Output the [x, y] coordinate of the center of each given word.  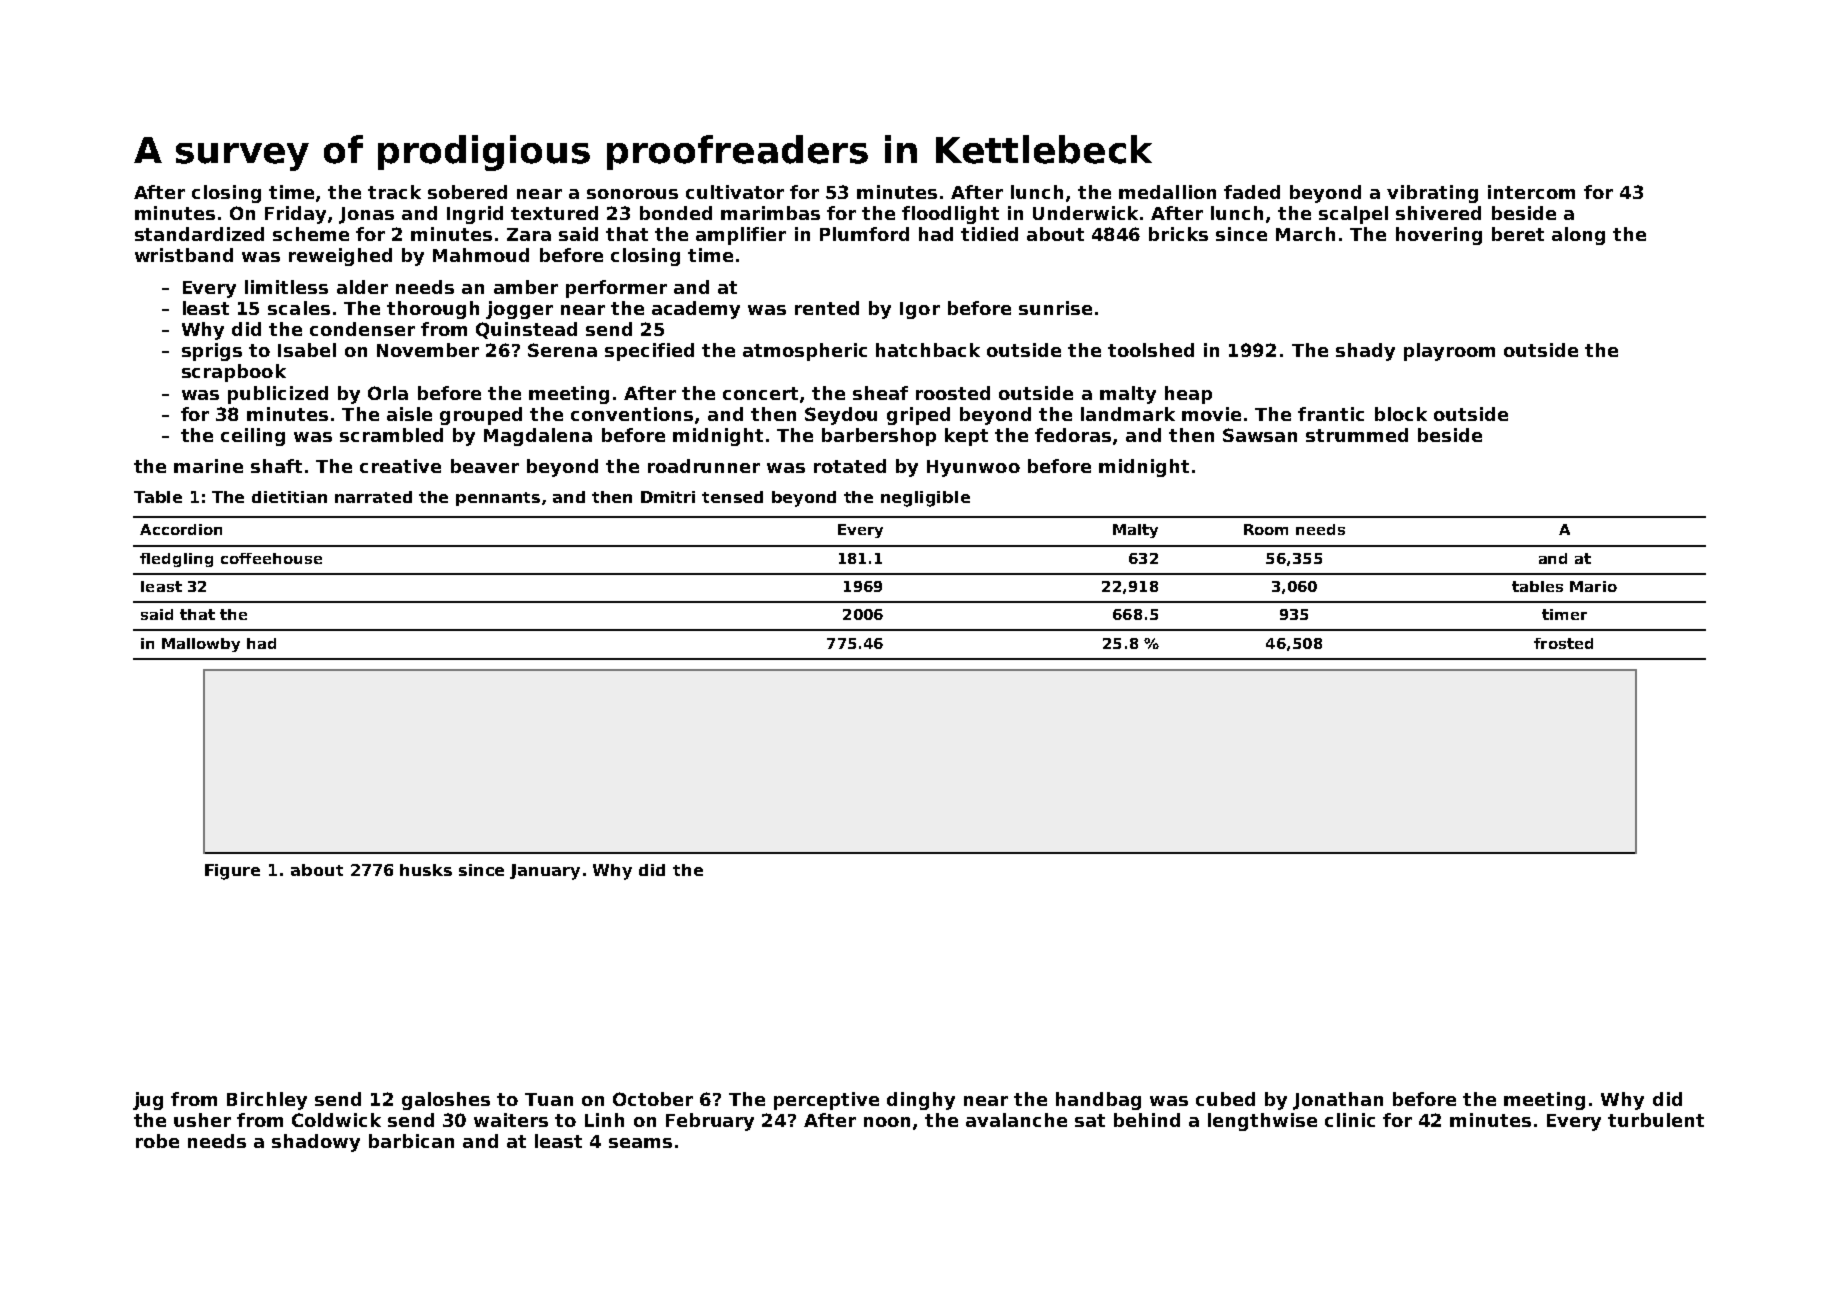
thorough [433, 310]
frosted [1563, 643]
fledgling [176, 560]
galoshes [446, 1101]
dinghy [921, 1101]
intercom [1531, 192]
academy [696, 310]
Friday [295, 215]
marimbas [770, 213]
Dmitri [668, 497]
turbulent [1656, 1120]
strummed [1357, 435]
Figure [232, 872]
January [545, 872]
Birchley [267, 1101]
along [1578, 236]
